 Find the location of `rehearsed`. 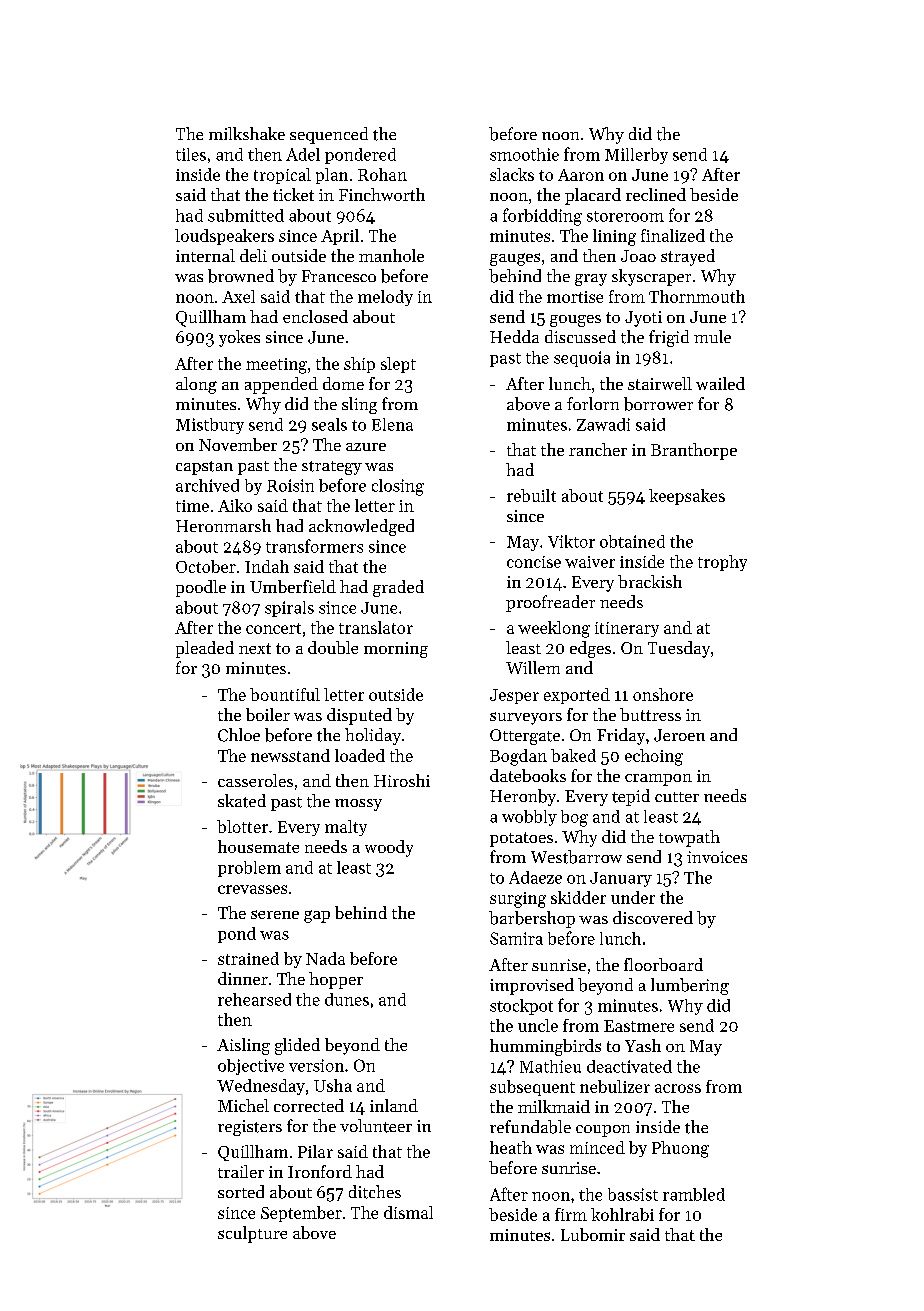

rehearsed is located at coordinates (254, 999).
